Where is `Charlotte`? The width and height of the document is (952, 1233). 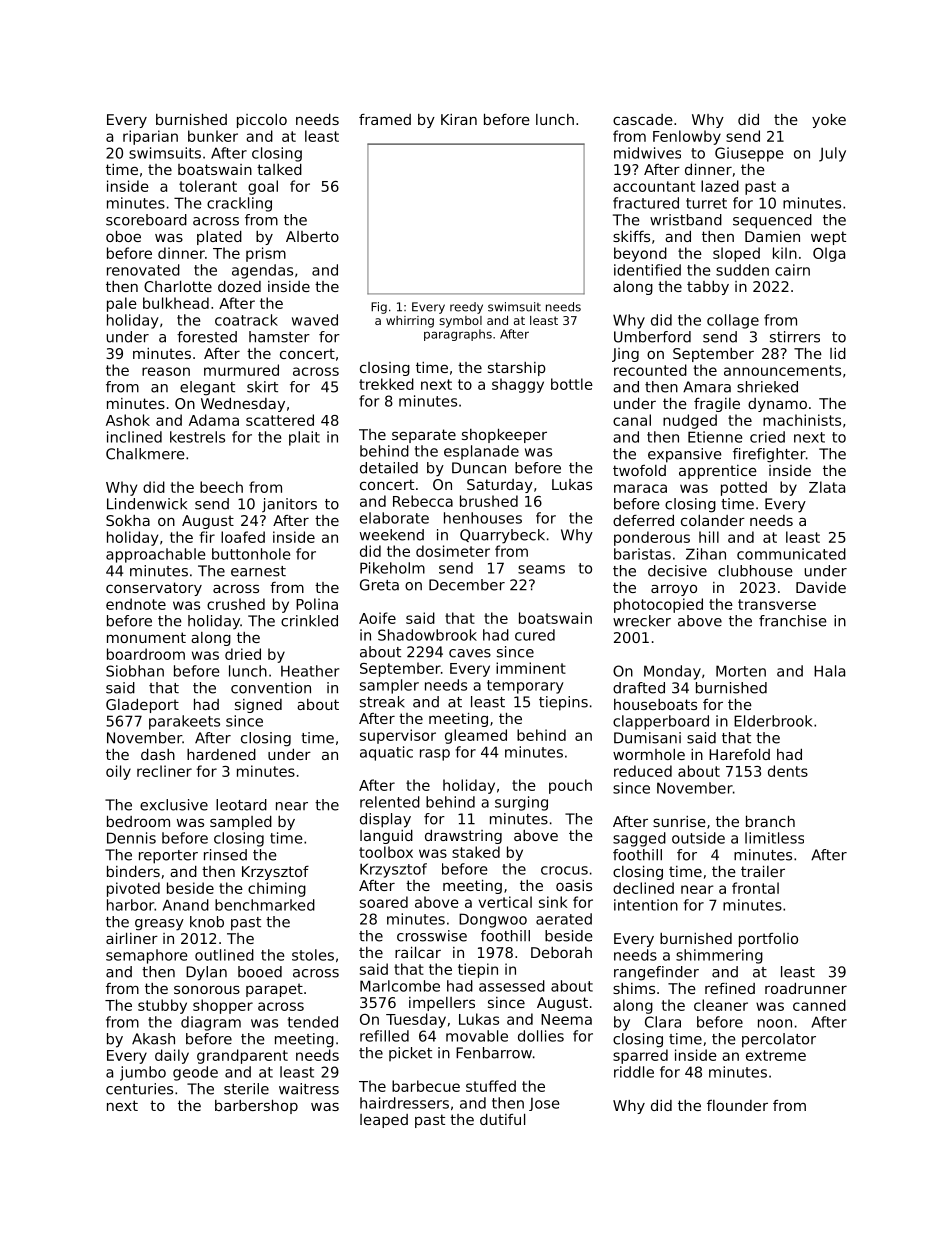 Charlotte is located at coordinates (178, 286).
